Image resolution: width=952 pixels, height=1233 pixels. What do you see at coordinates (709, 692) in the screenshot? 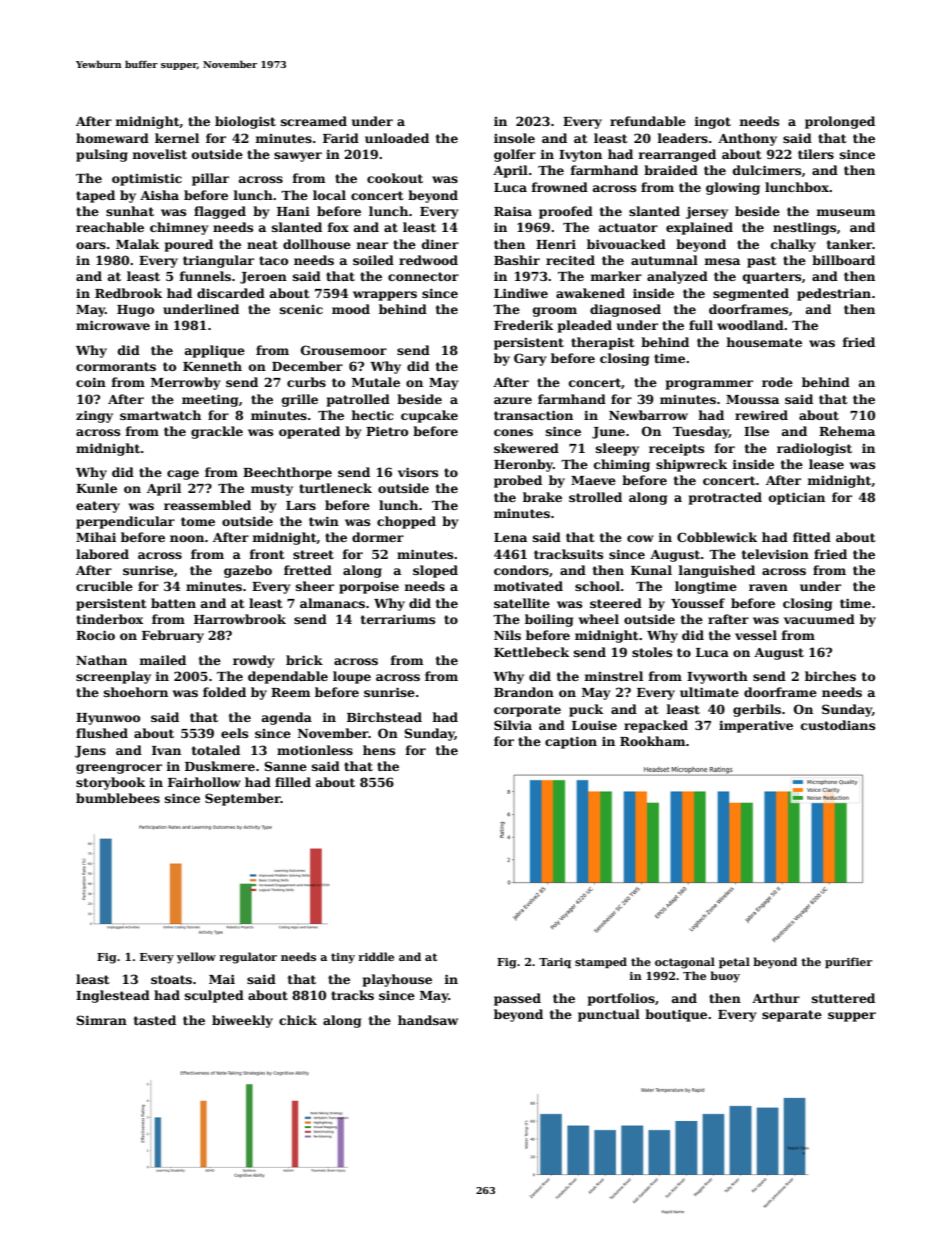
I see `ultimate` at bounding box center [709, 692].
